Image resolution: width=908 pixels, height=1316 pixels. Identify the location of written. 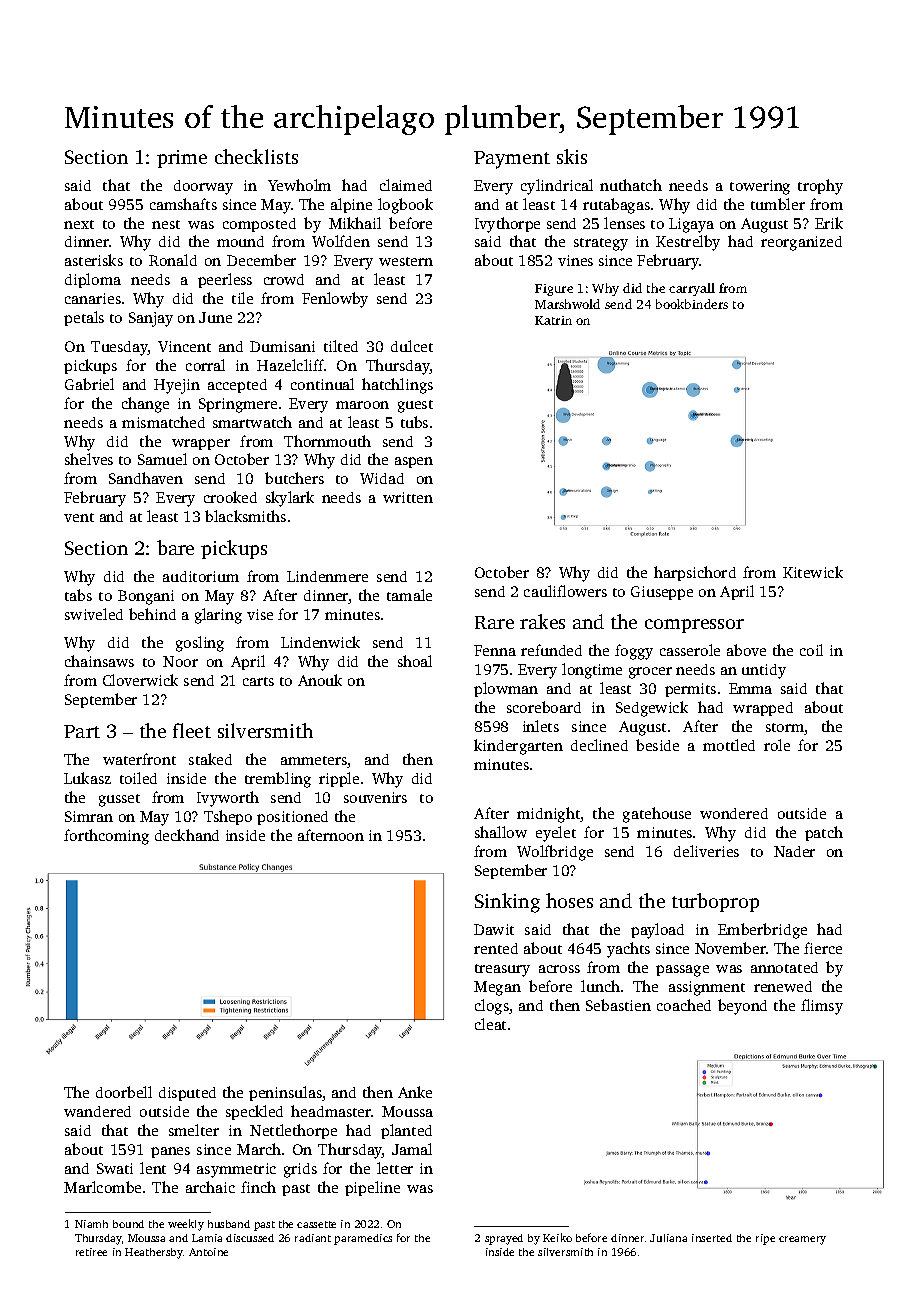
(408, 497).
